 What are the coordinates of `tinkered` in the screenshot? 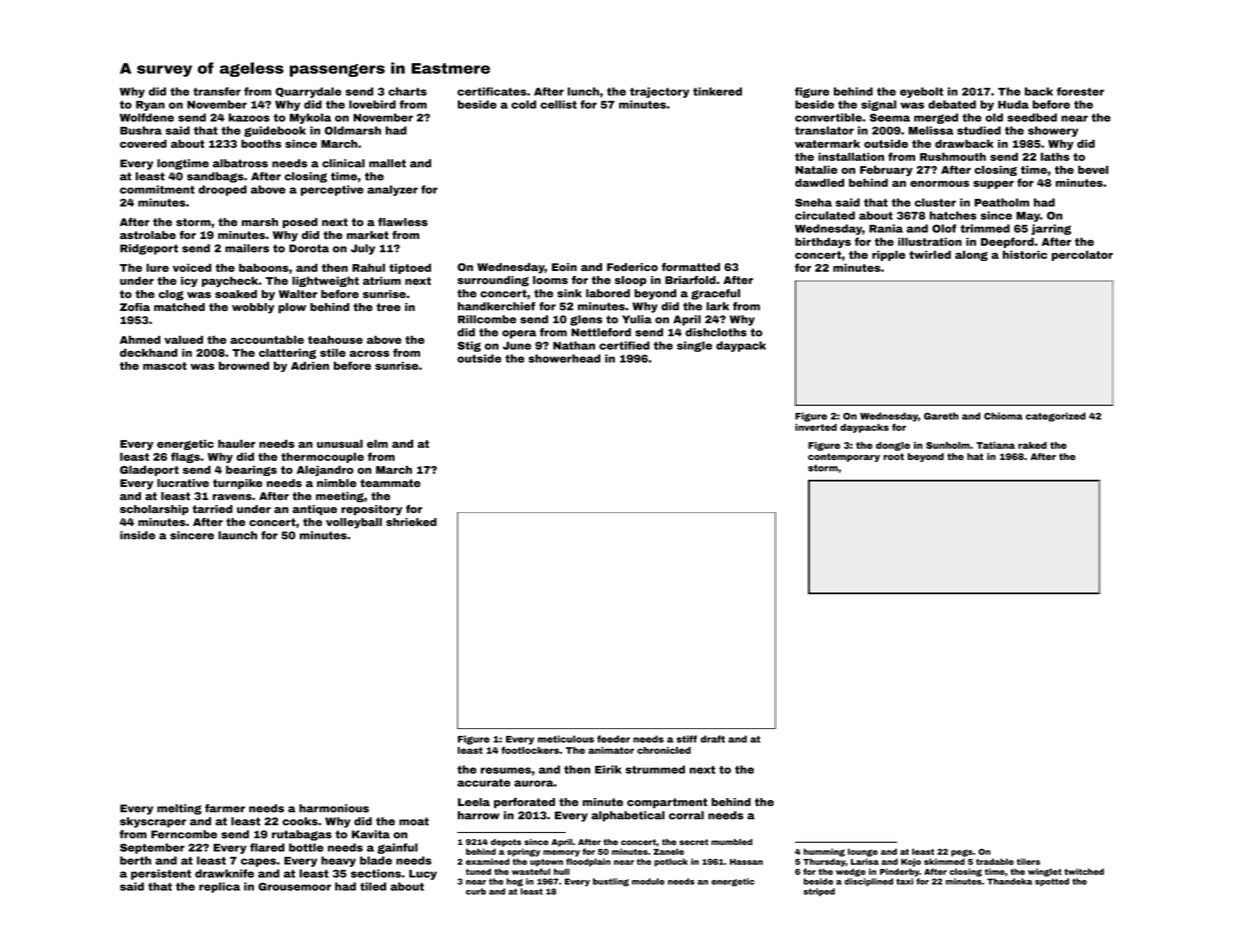 It's located at (717, 91).
